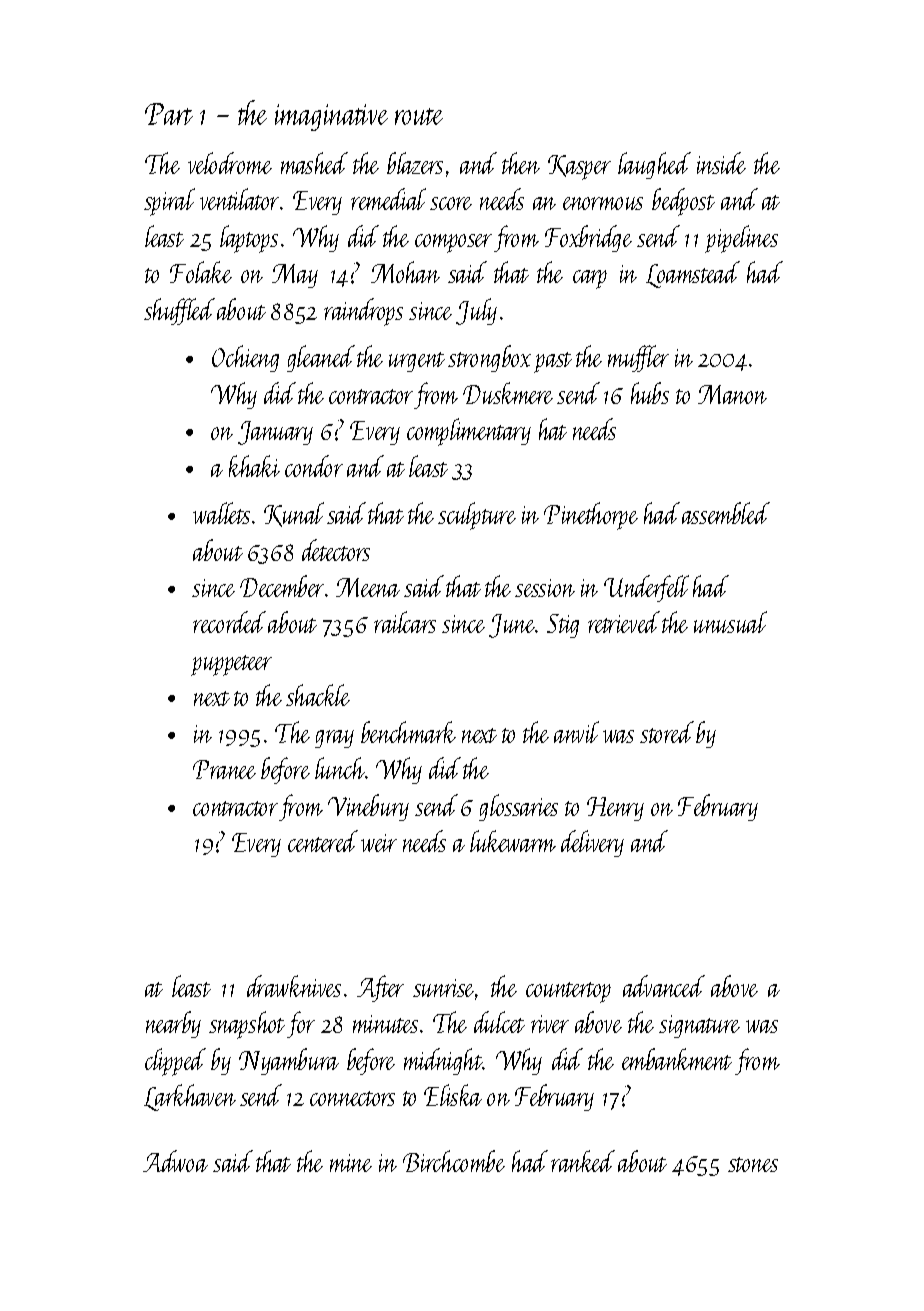 Image resolution: width=924 pixels, height=1311 pixels. What do you see at coordinates (230, 163) in the screenshot?
I see `velodrome` at bounding box center [230, 163].
